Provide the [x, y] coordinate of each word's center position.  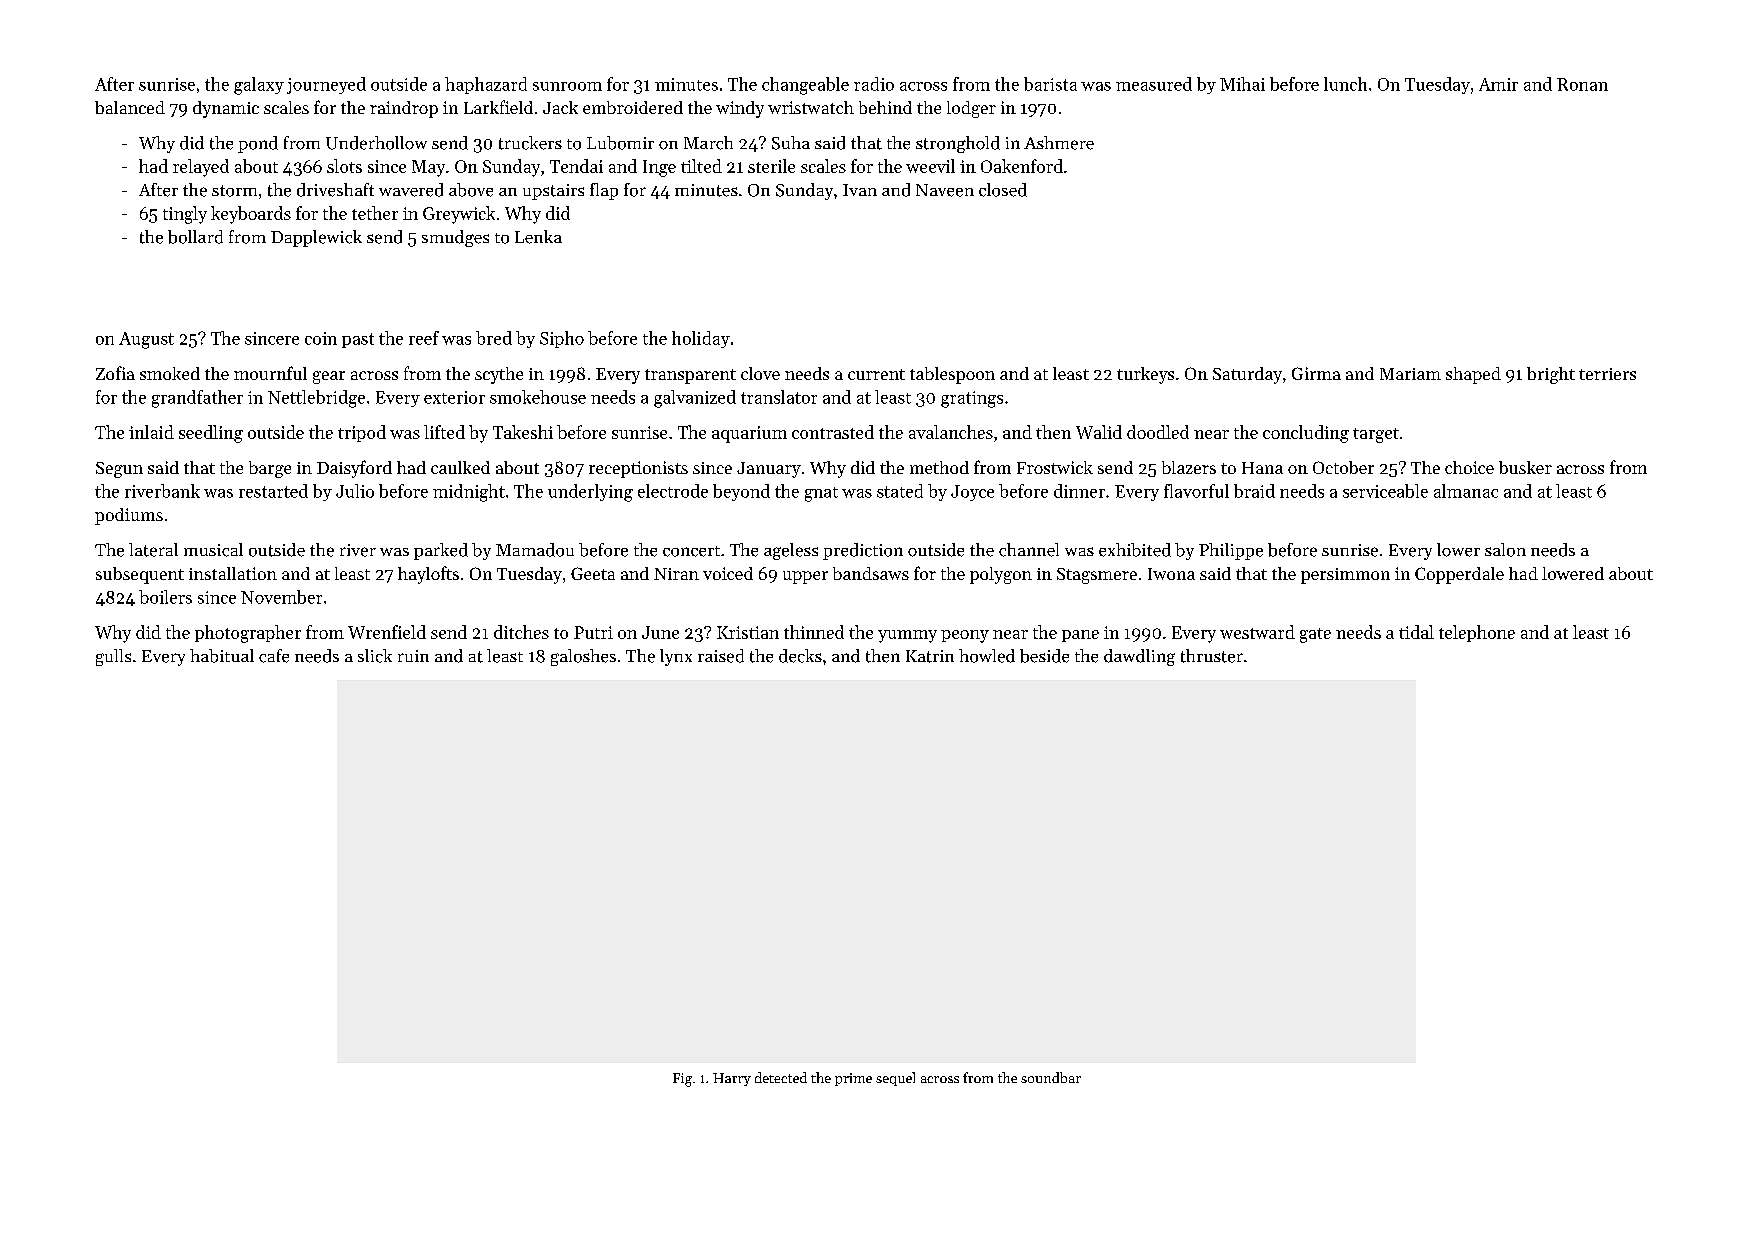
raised [721, 656]
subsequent [140, 575]
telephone [1477, 633]
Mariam [1410, 374]
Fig [682, 1080]
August [146, 340]
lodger [971, 109]
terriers [1607, 374]
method [939, 467]
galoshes [583, 657]
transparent [690, 376]
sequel [895, 1079]
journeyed [326, 85]
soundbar [1051, 1077]
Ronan [1582, 84]
